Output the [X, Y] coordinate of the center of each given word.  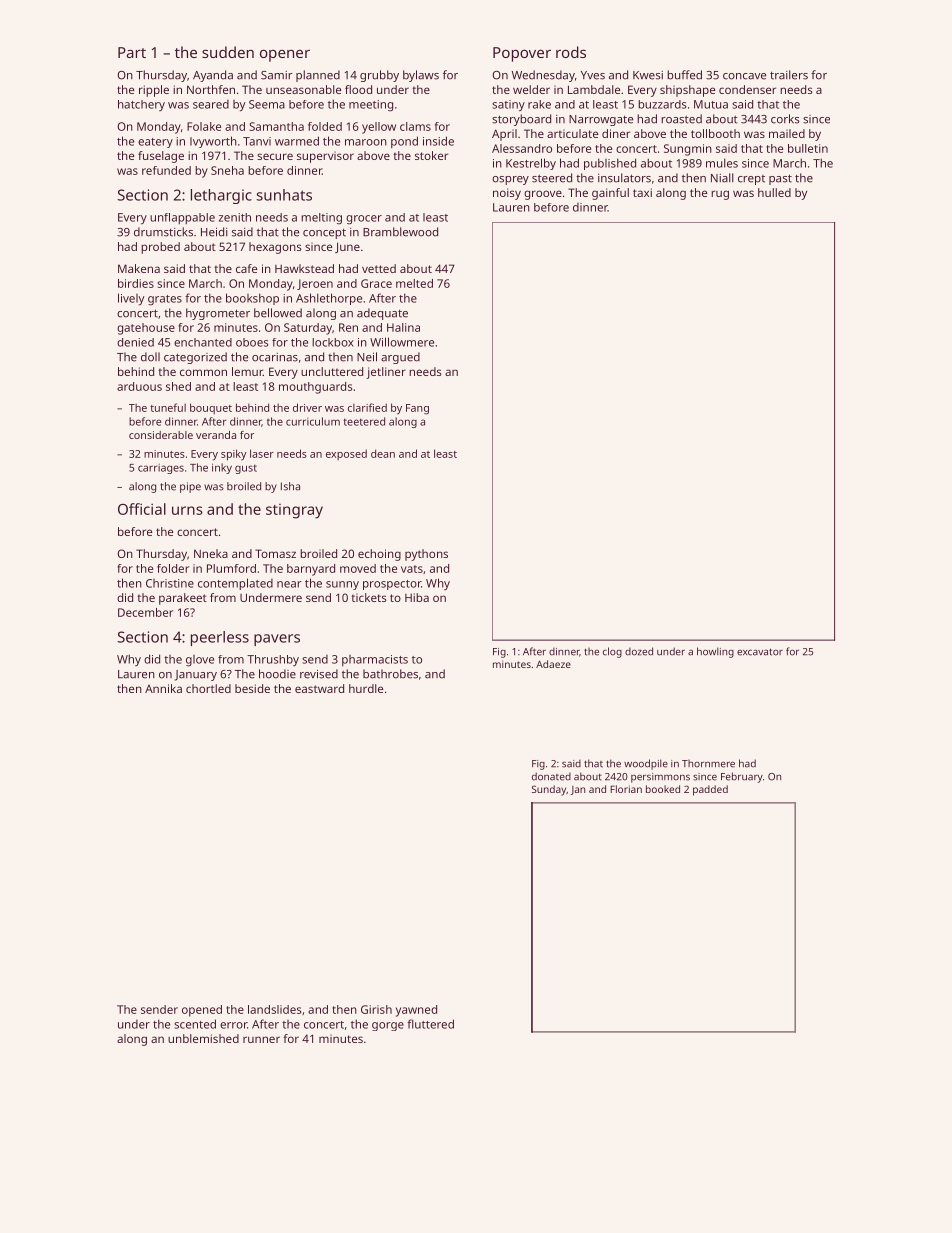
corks [785, 119]
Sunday [549, 790]
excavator [760, 652]
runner [261, 1039]
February [742, 777]
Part [132, 52]
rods [571, 52]
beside [252, 688]
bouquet [211, 408]
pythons [426, 555]
